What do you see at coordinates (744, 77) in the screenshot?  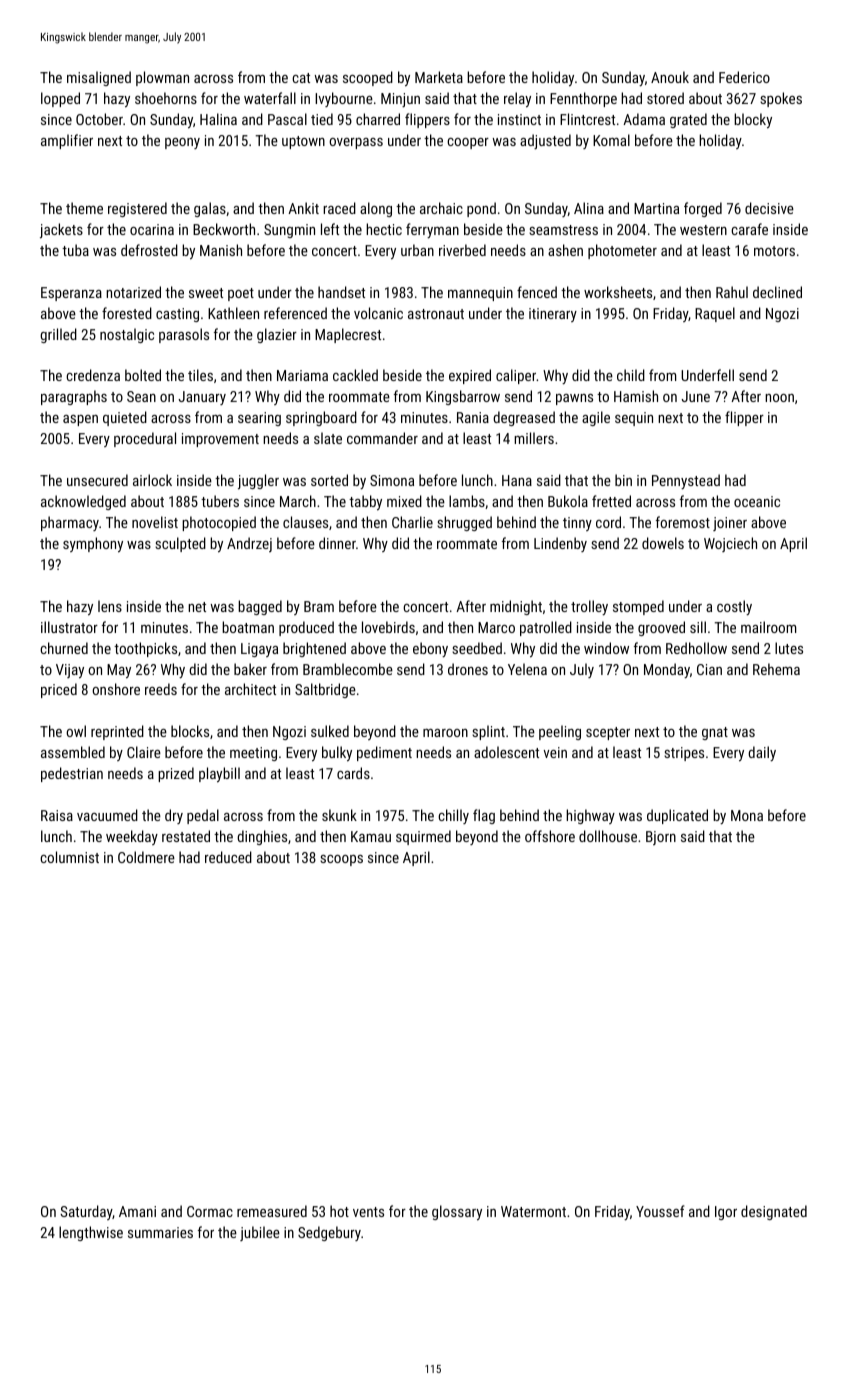 I see `Federico` at bounding box center [744, 77].
